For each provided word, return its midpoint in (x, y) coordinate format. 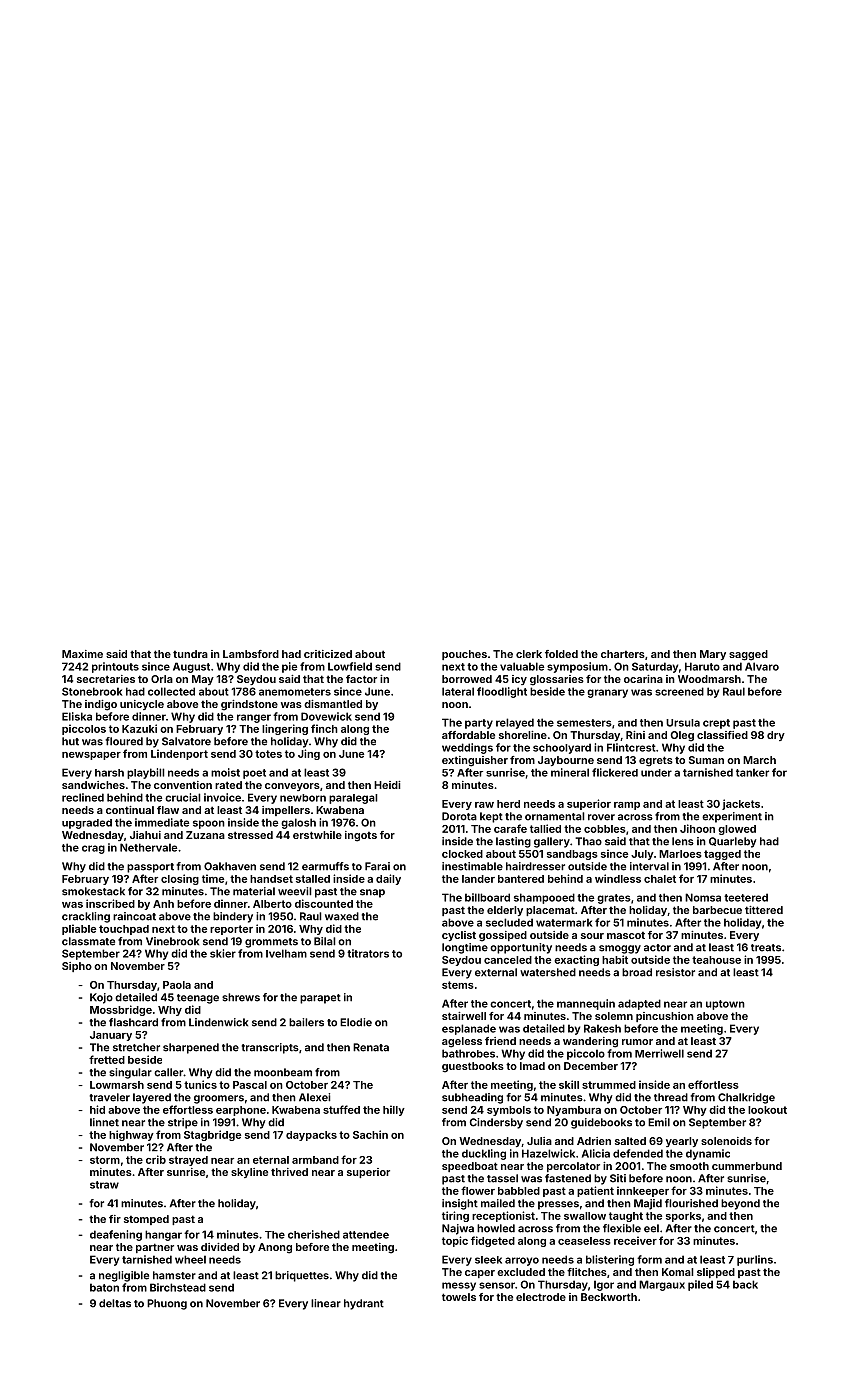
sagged (748, 655)
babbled (519, 1191)
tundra (190, 654)
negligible (124, 1276)
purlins (755, 1260)
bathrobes (468, 1053)
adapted (639, 1004)
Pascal (250, 1085)
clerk (529, 654)
